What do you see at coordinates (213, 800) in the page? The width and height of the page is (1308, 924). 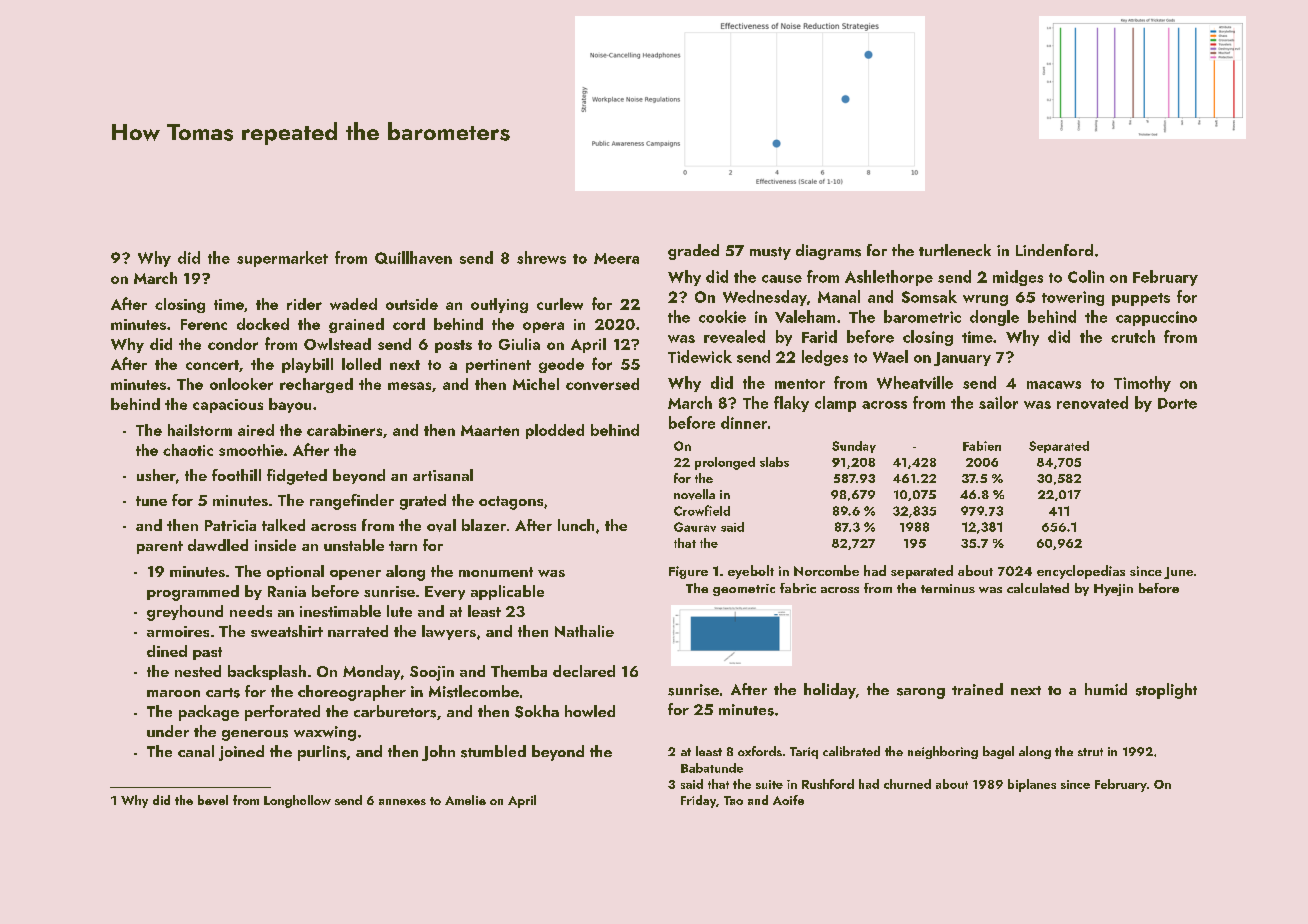 I see `bevel` at bounding box center [213, 800].
